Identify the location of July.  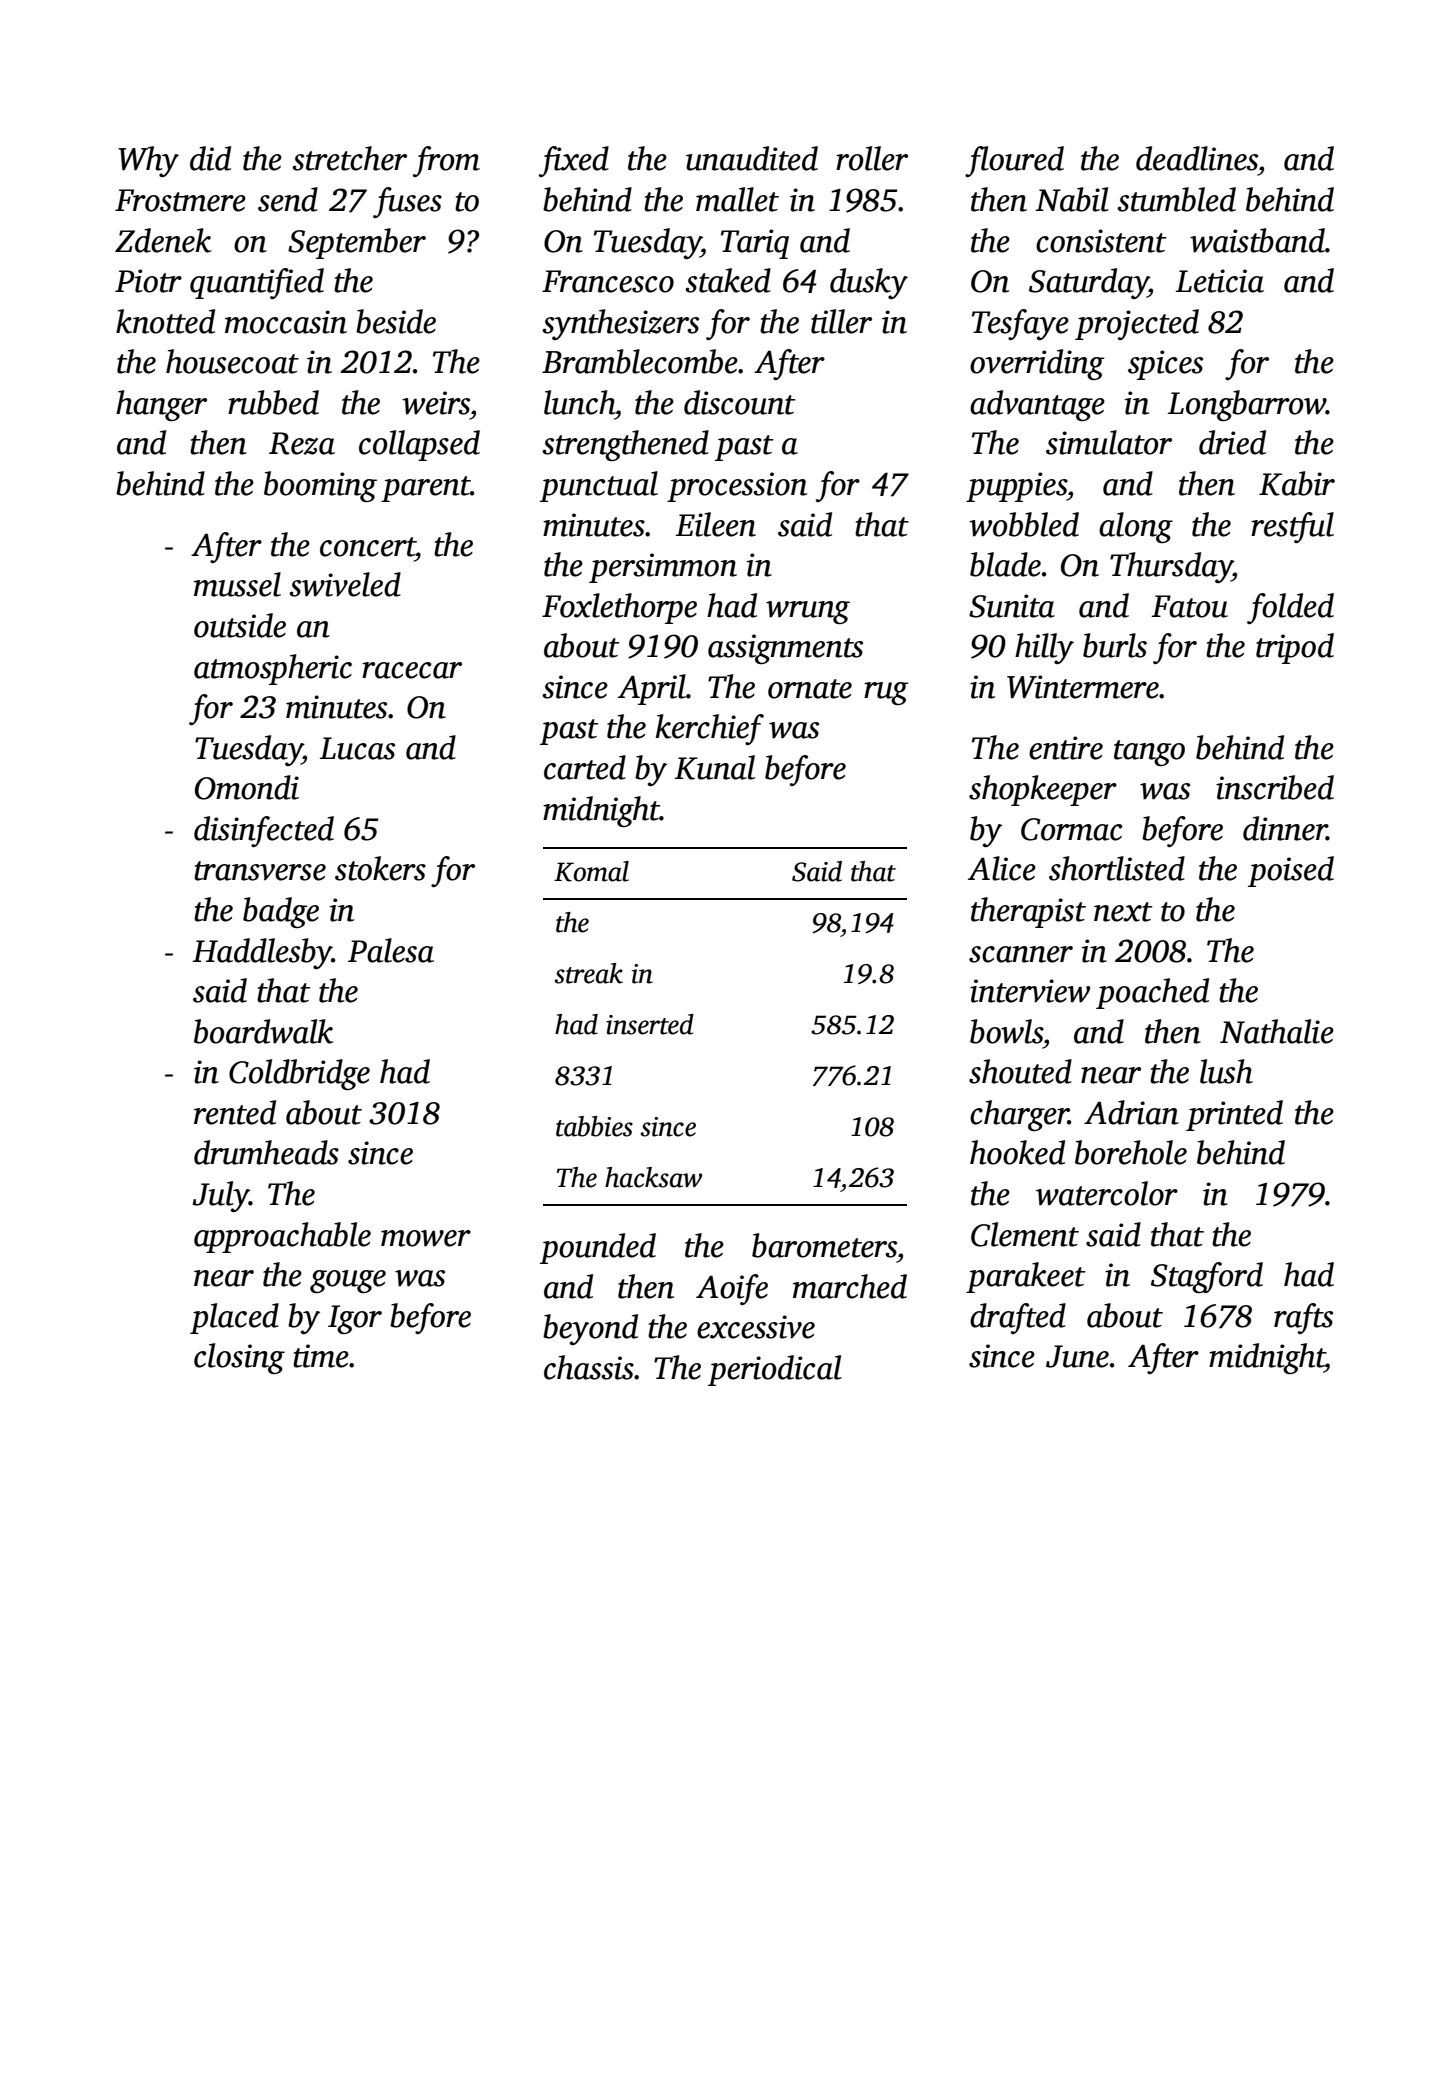
(220, 1196).
